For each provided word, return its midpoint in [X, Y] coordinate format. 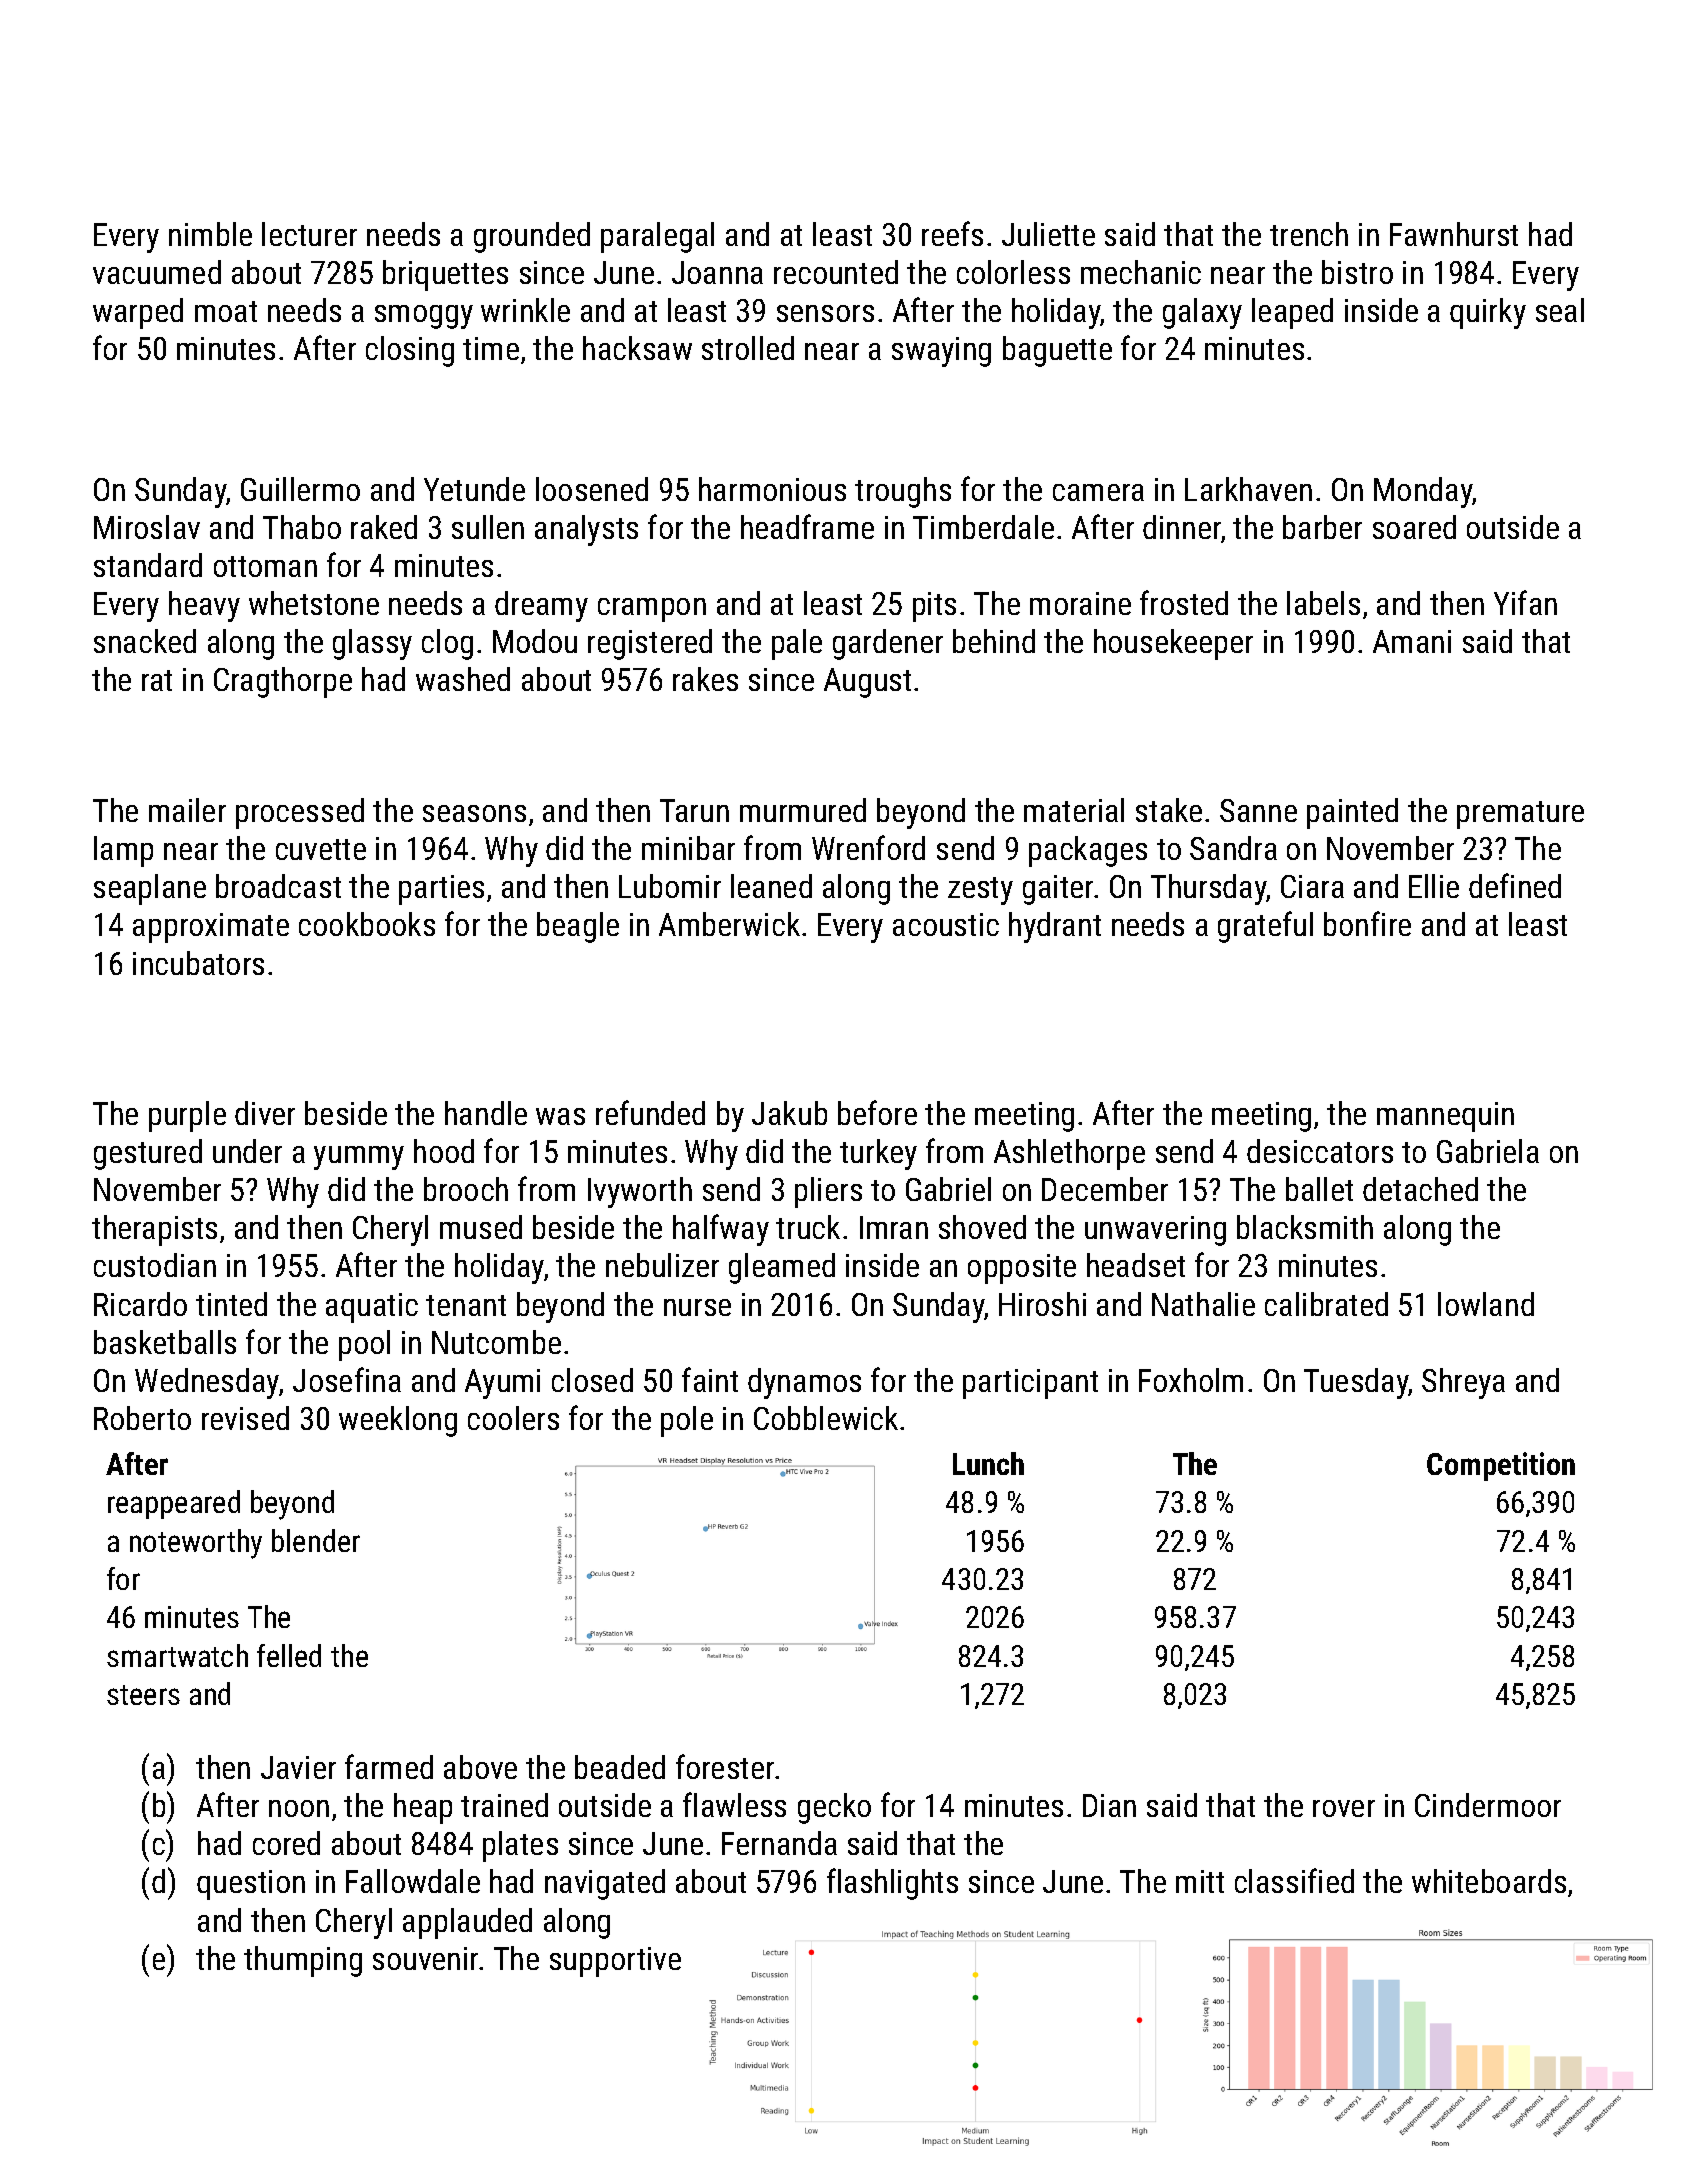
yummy [359, 1158]
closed [592, 1380]
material [1074, 810]
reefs [952, 233]
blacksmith [1305, 1227]
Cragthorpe [283, 682]
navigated [605, 1884]
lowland [1486, 1304]
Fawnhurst [1454, 234]
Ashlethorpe [1069, 1154]
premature [1520, 815]
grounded [532, 237]
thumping [303, 1961]
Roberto [142, 1418]
